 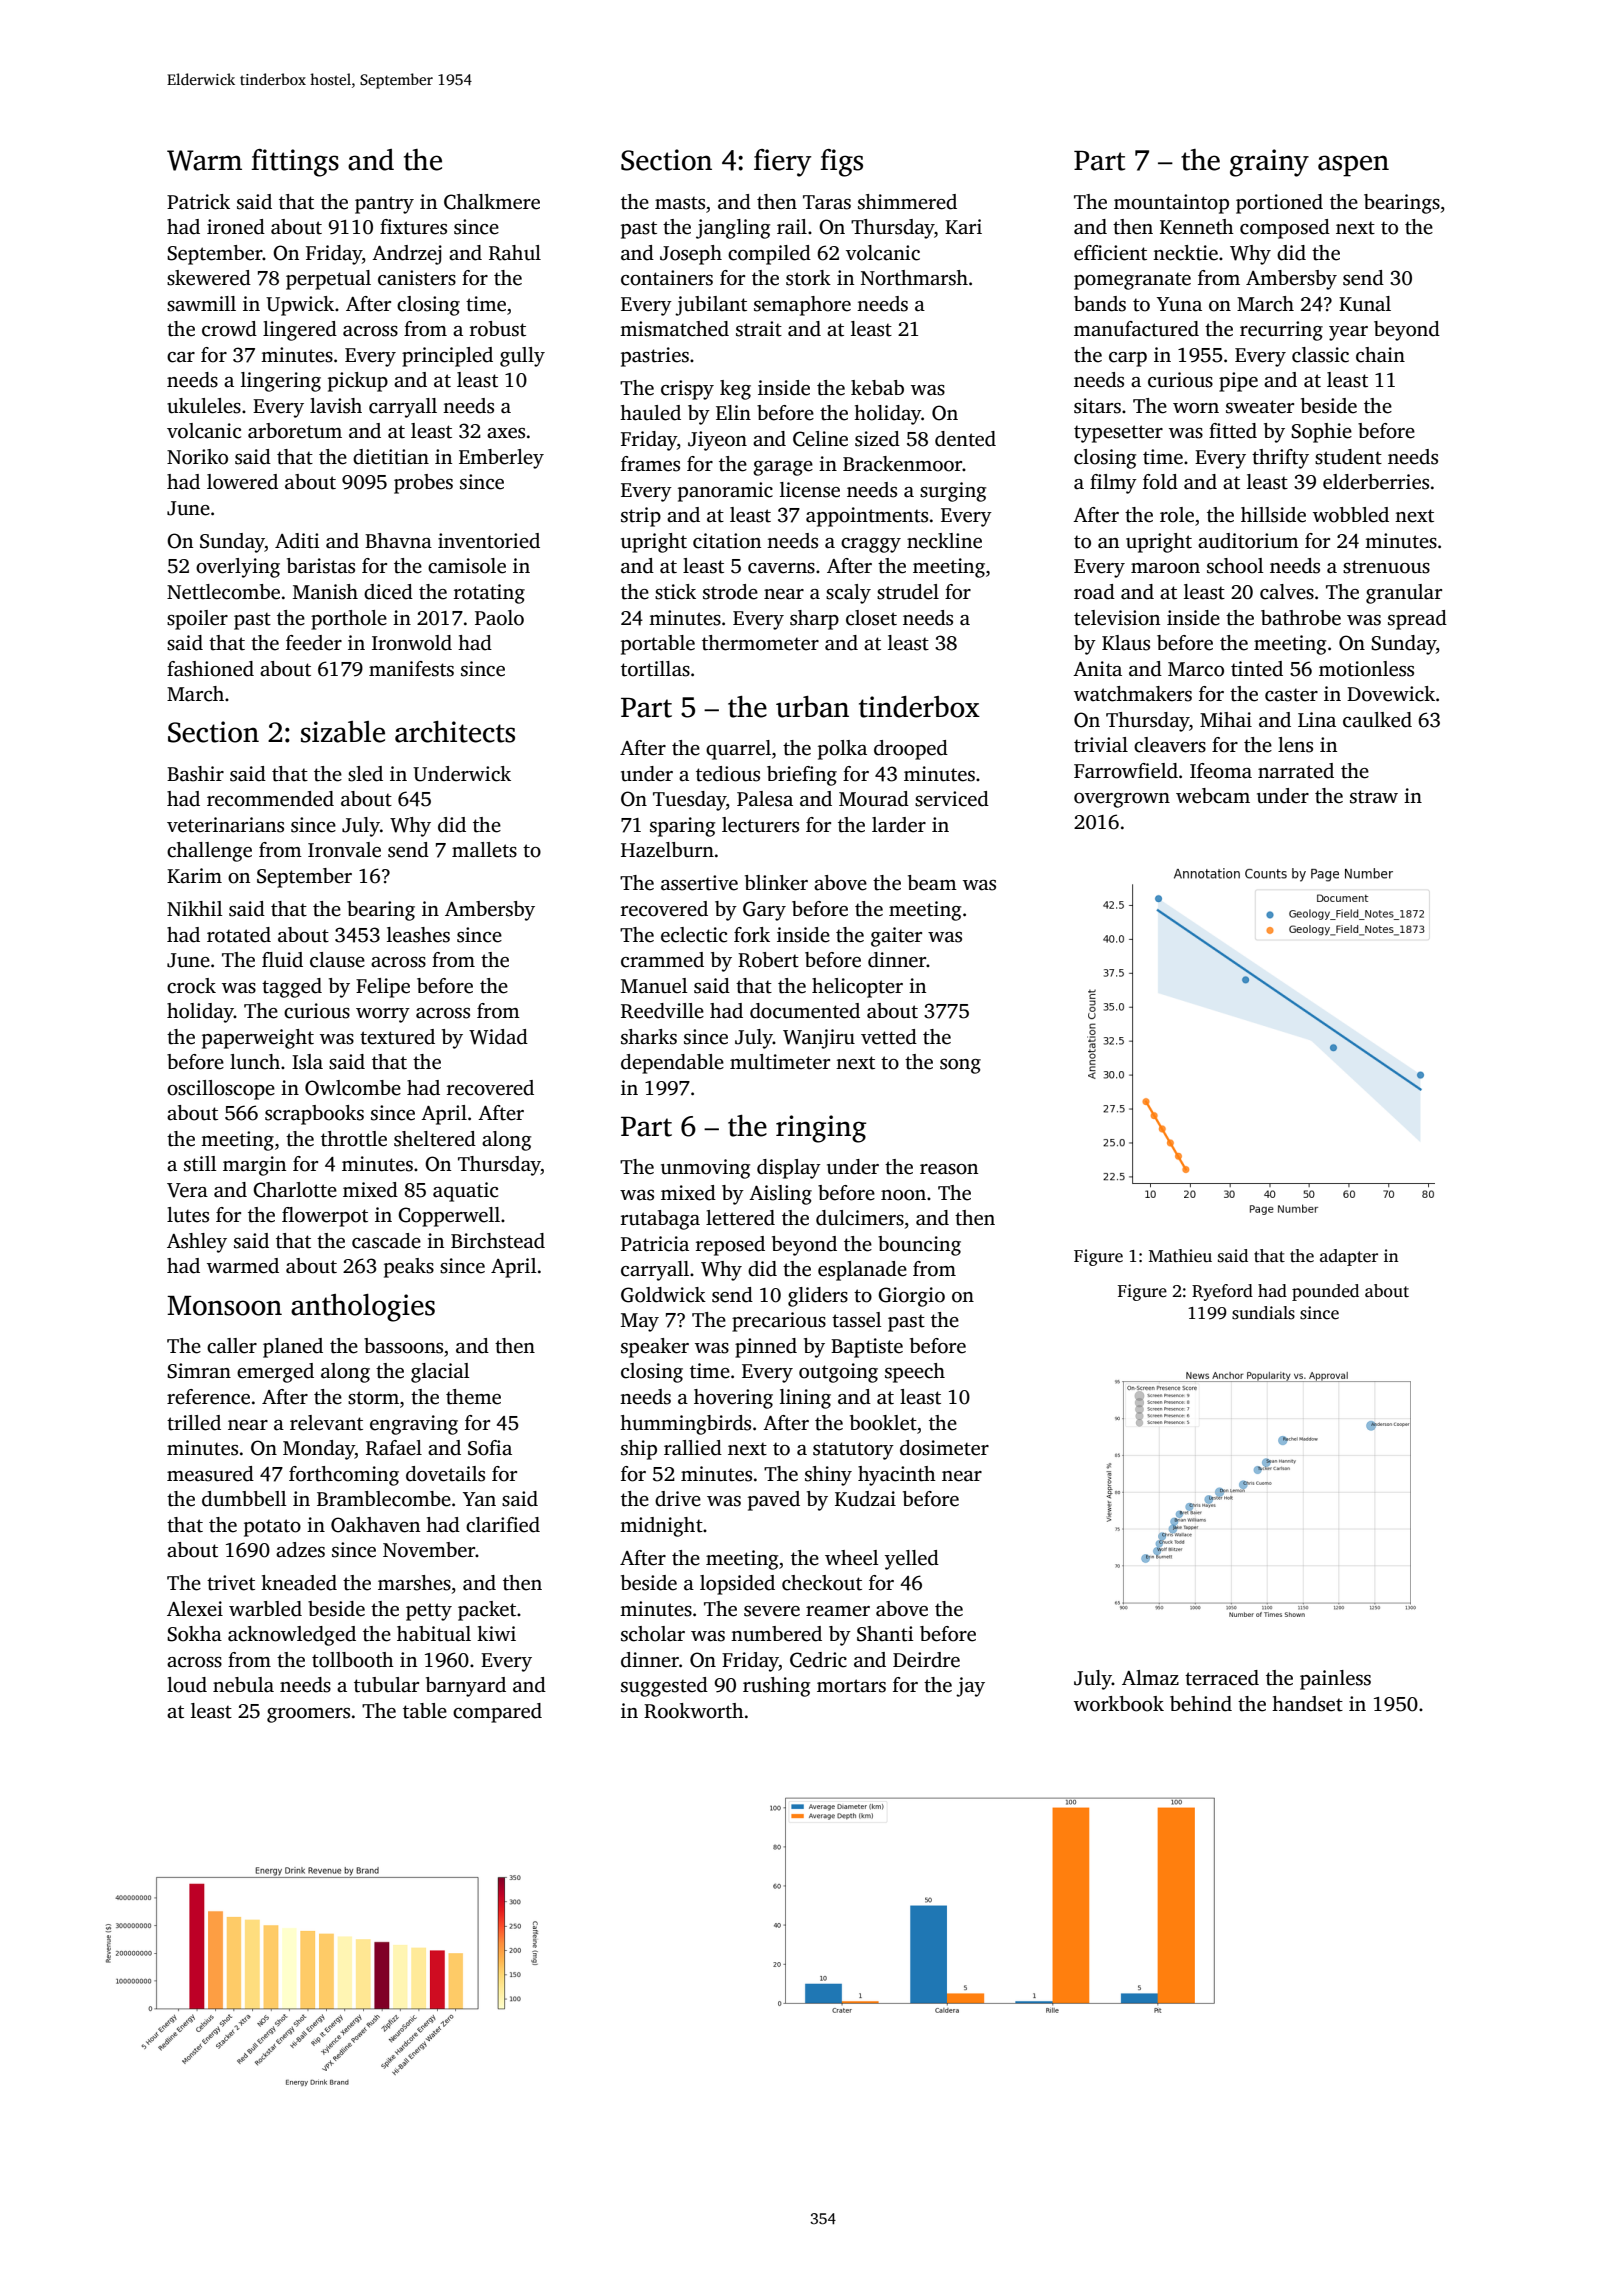 What do you see at coordinates (498, 1241) in the screenshot?
I see `Birchstead` at bounding box center [498, 1241].
